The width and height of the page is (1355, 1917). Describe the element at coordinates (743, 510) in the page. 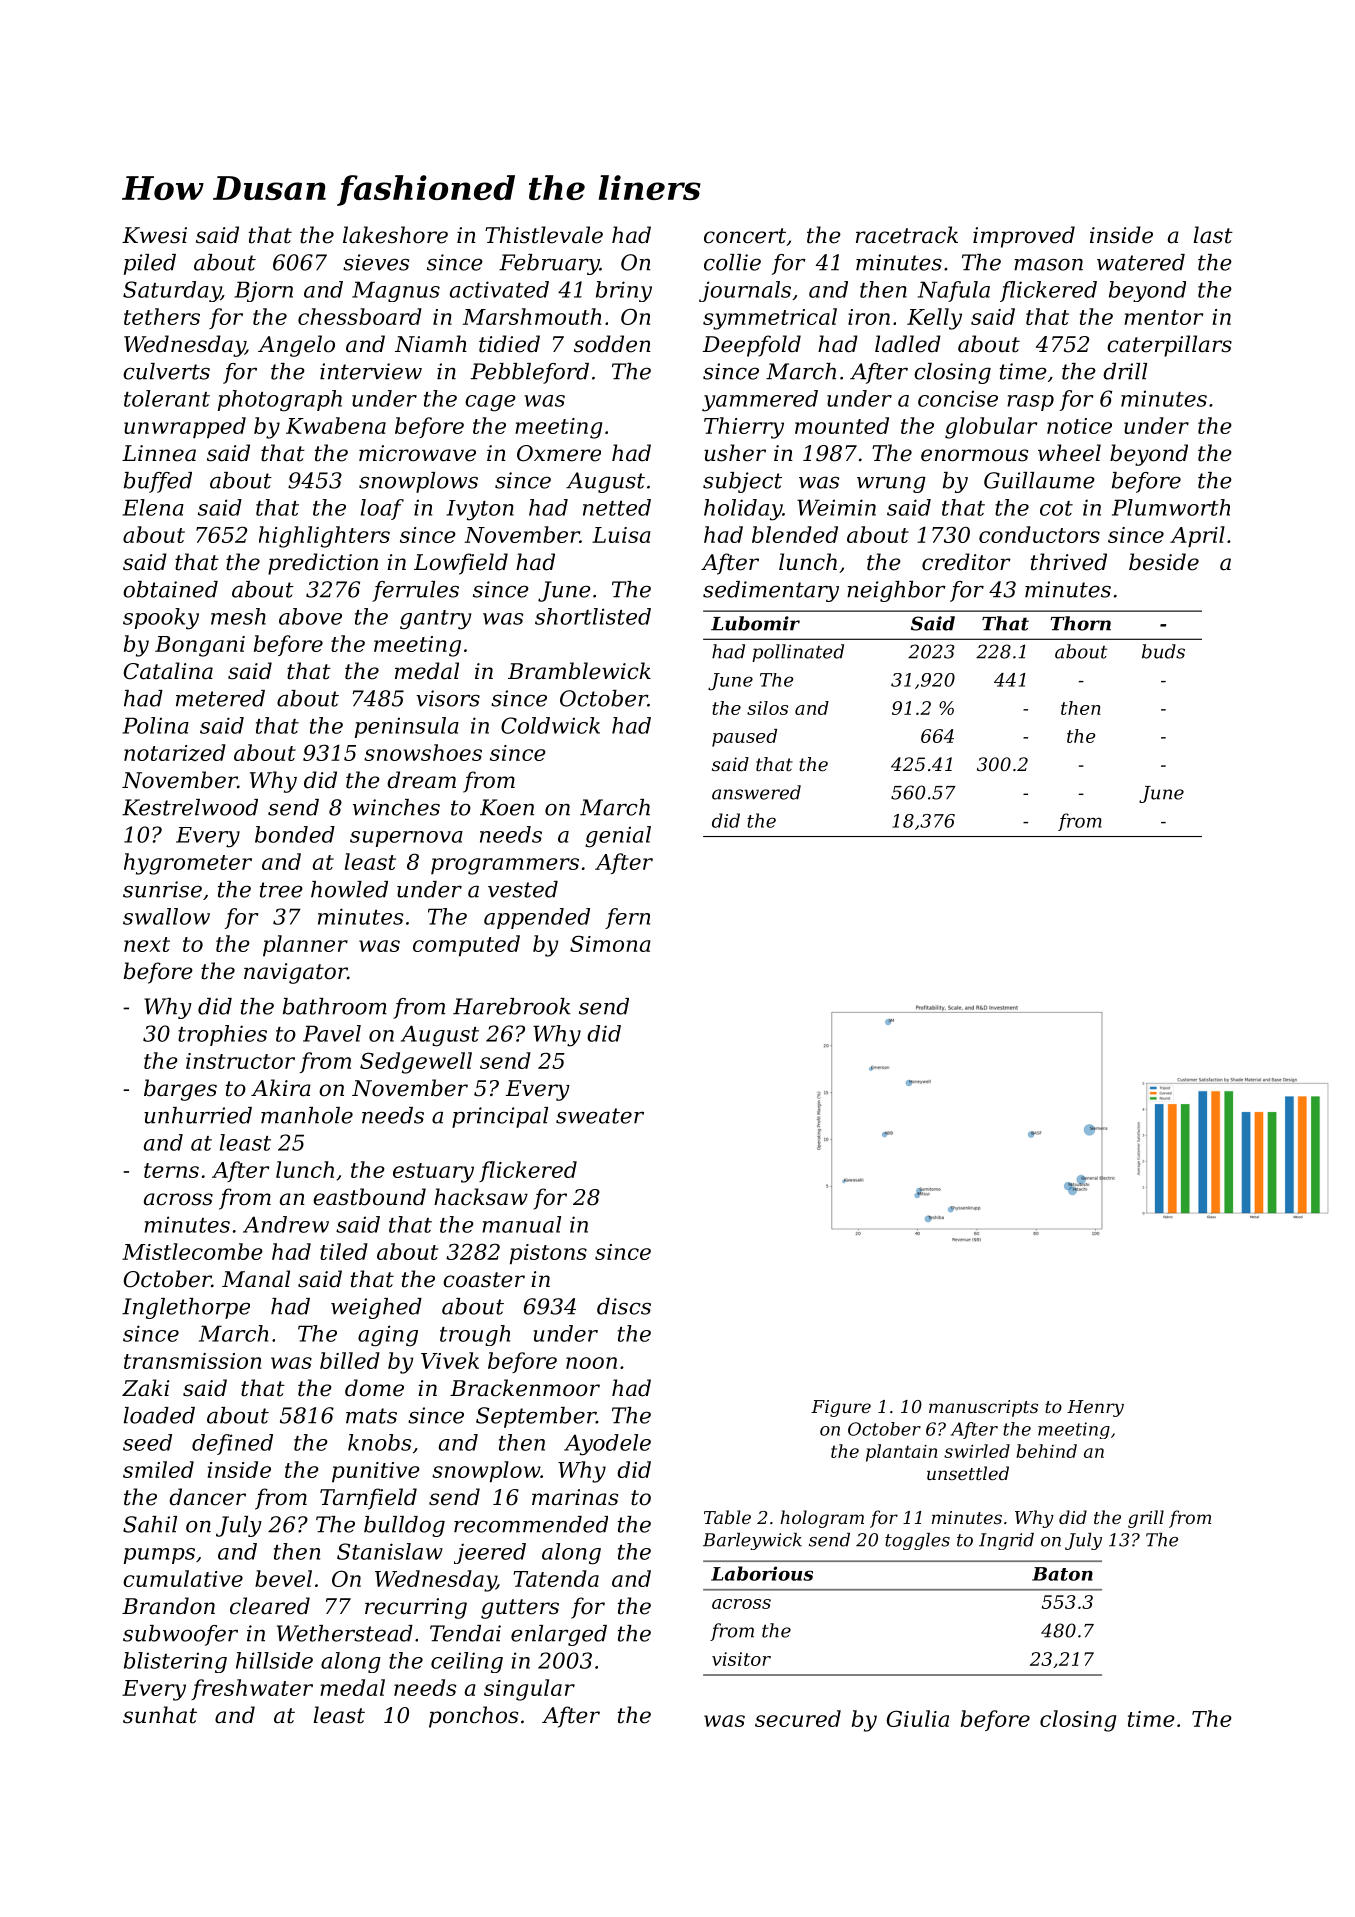

I see `holiday` at that location.
